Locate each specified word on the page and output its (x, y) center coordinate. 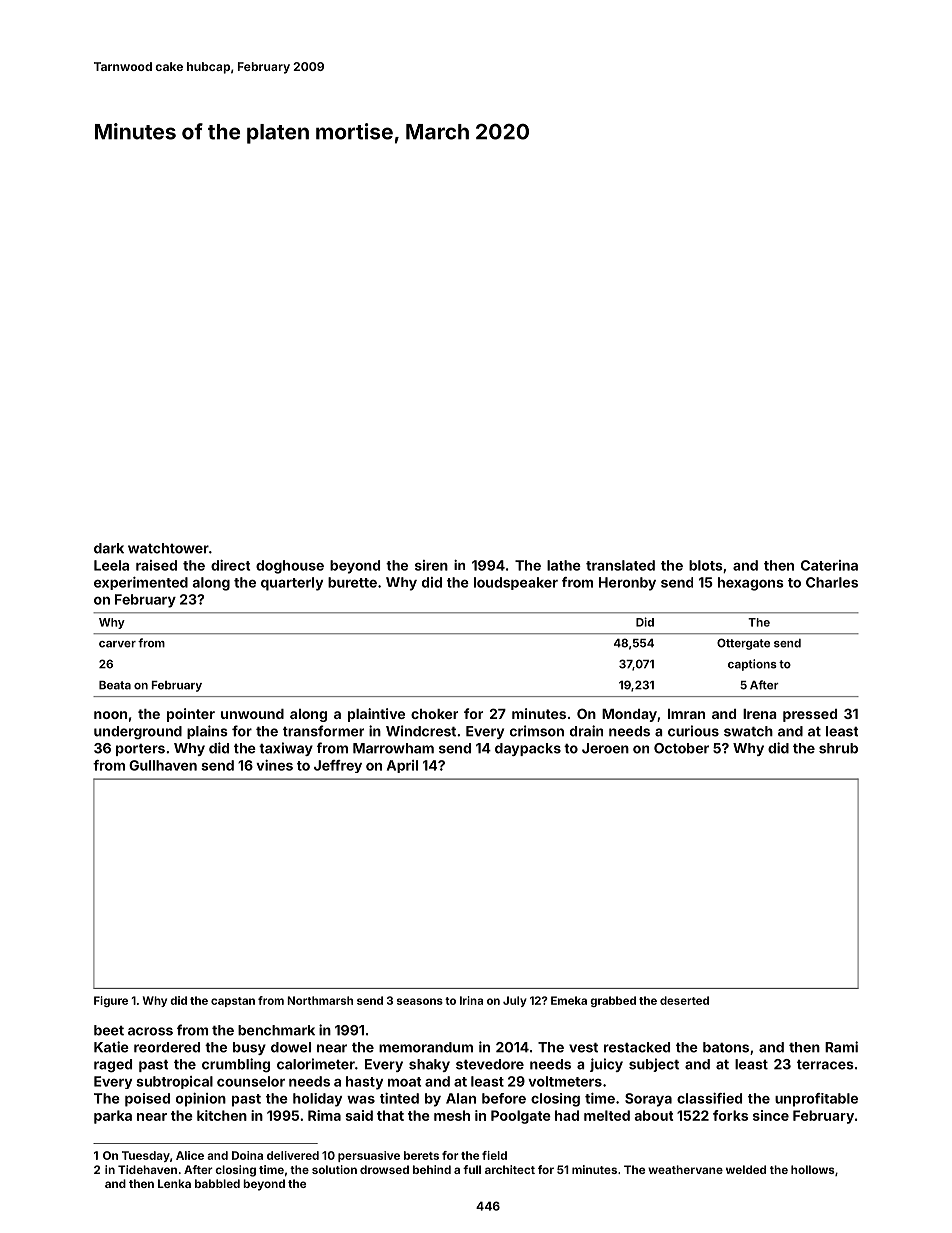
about (653, 1115)
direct (230, 565)
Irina (471, 1000)
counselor (251, 1081)
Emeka (569, 1000)
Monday (629, 715)
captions (752, 665)
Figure (111, 1001)
